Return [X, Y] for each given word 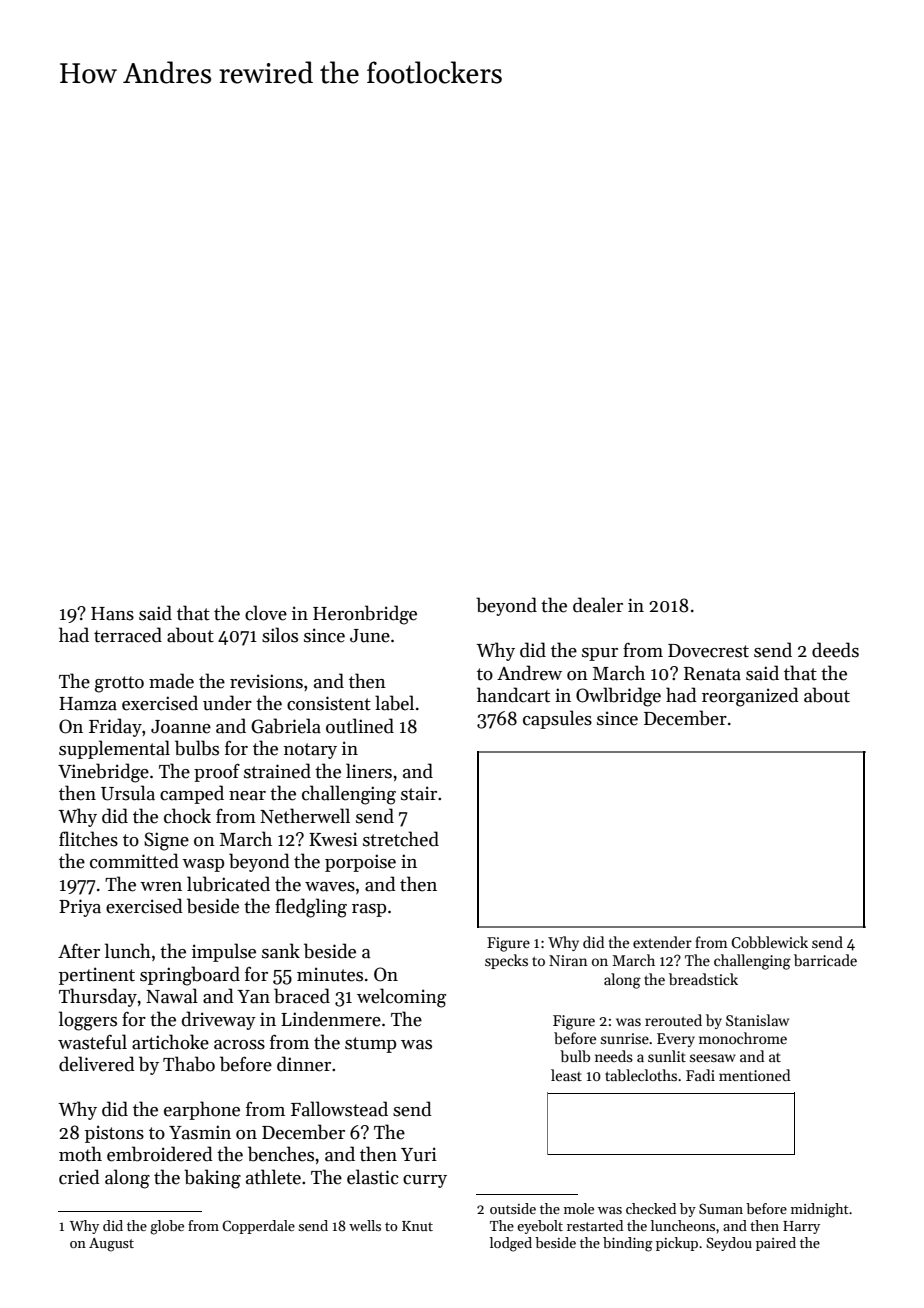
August [111, 1245]
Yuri [419, 1154]
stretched [401, 839]
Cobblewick [769, 942]
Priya [80, 908]
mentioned [754, 1075]
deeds [835, 650]
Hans [112, 614]
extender [662, 942]
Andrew [529, 673]
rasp [369, 910]
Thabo [189, 1064]
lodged [511, 1244]
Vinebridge [103, 773]
